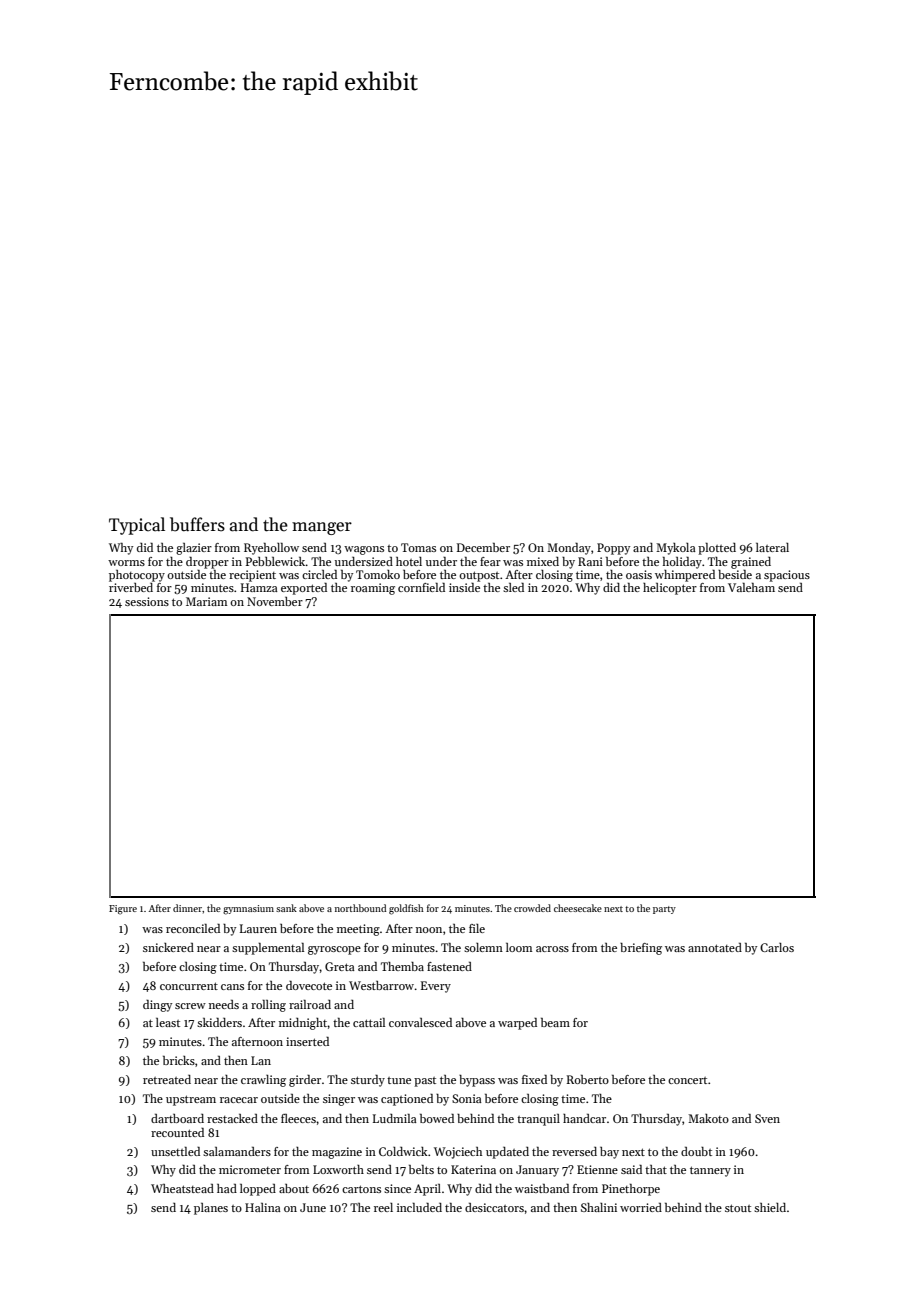  Describe the element at coordinates (717, 549) in the screenshot. I see `plotted` at that location.
